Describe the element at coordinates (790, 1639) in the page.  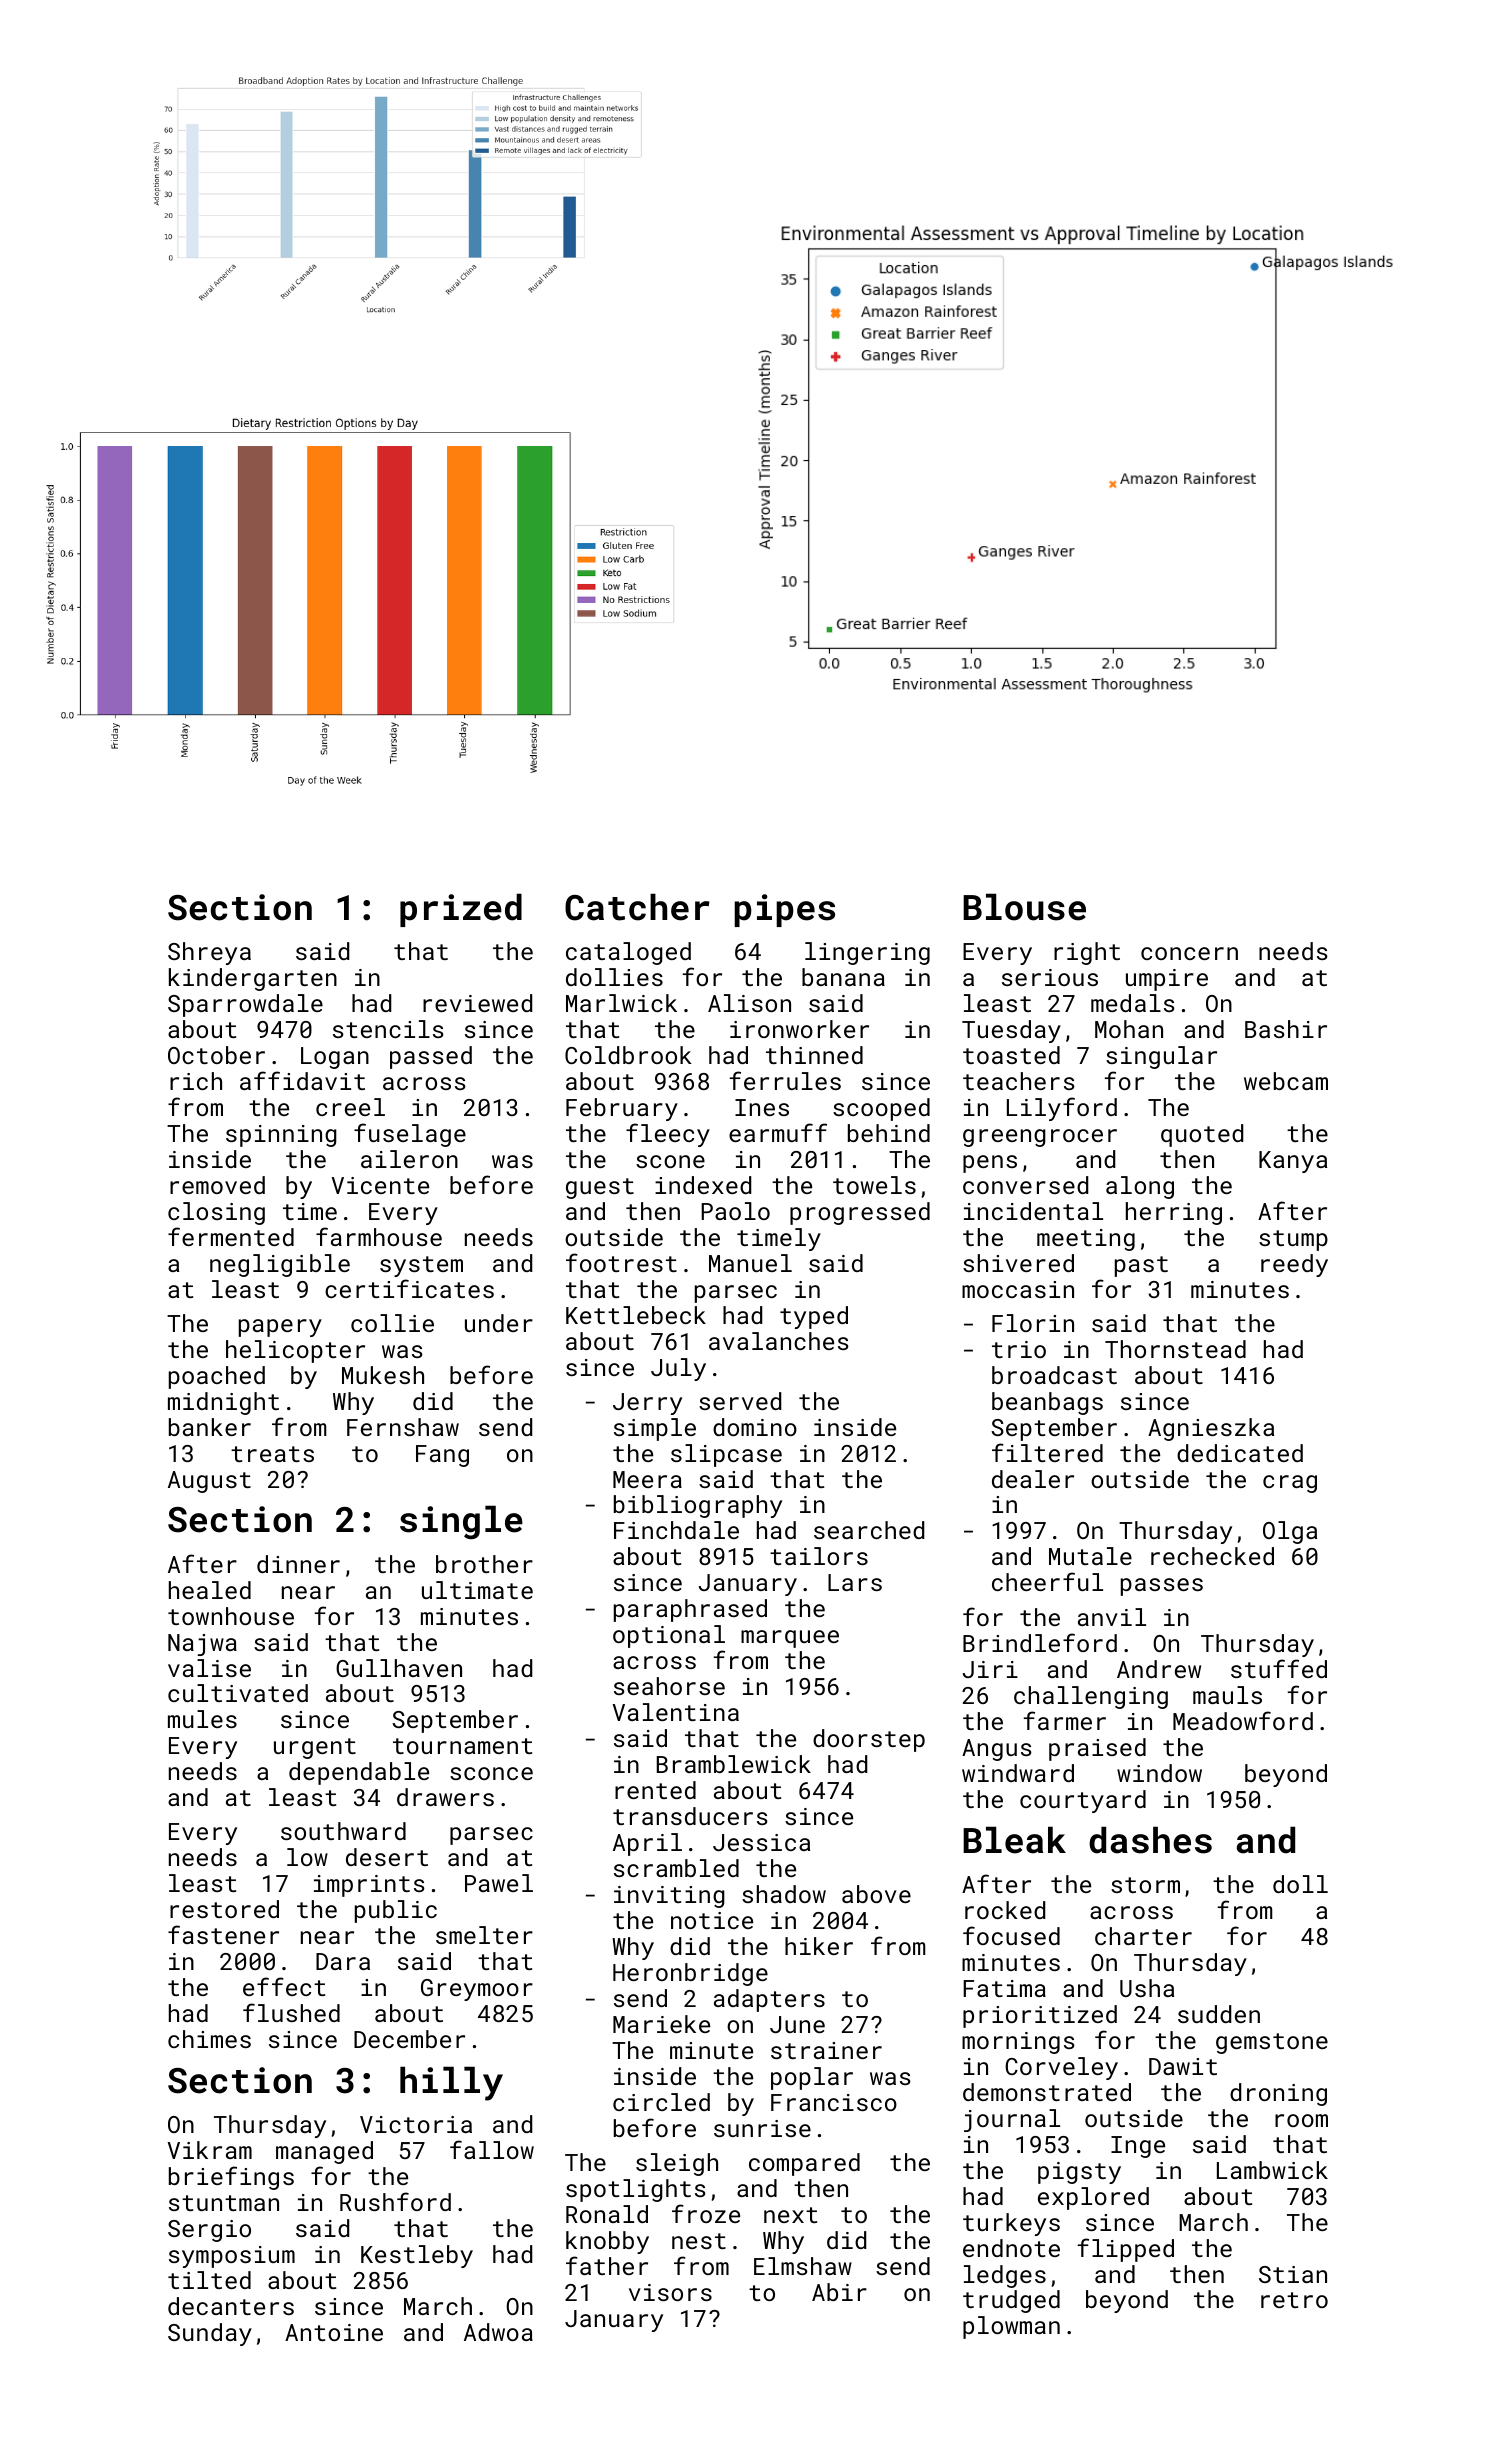
I see `marquee` at that location.
